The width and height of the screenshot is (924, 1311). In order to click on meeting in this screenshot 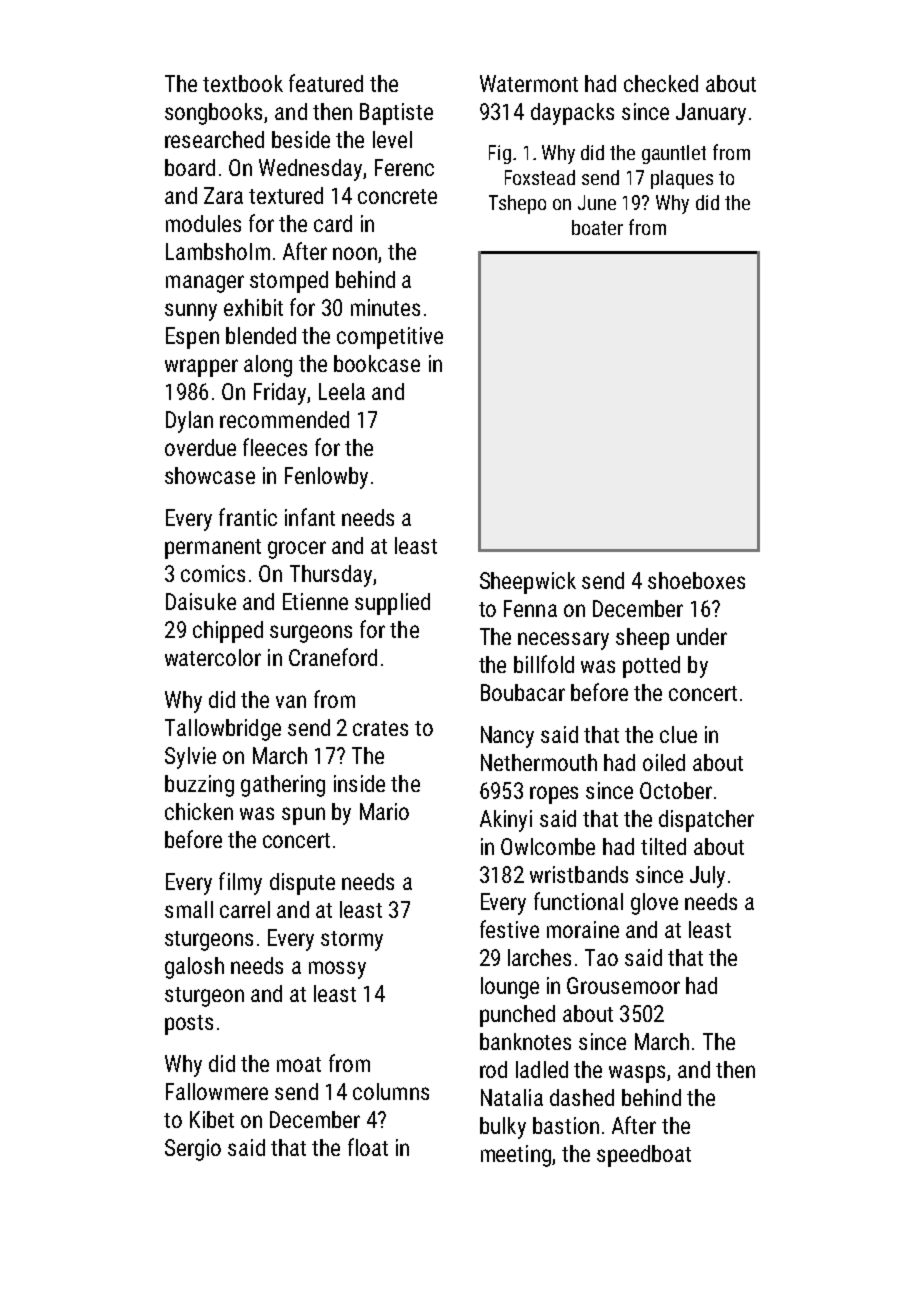, I will do `click(516, 1156)`.
